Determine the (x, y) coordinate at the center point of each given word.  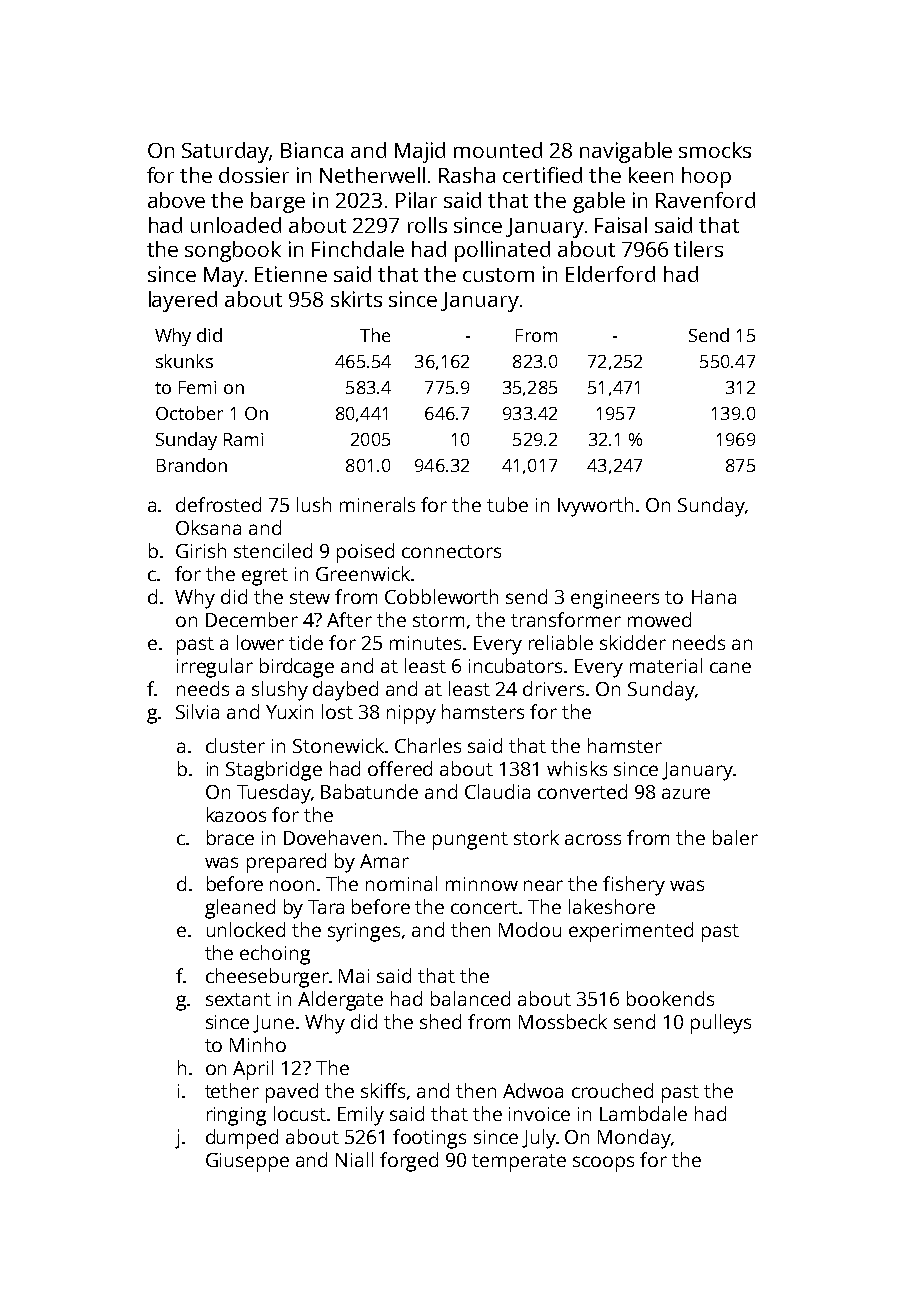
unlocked (246, 929)
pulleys (721, 1024)
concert (484, 907)
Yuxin (289, 712)
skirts (356, 299)
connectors (451, 551)
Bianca (312, 150)
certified (542, 175)
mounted (498, 150)
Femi (197, 387)
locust (300, 1113)
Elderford (610, 274)
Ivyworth (595, 507)
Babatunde (369, 791)
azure (686, 793)
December (252, 619)
